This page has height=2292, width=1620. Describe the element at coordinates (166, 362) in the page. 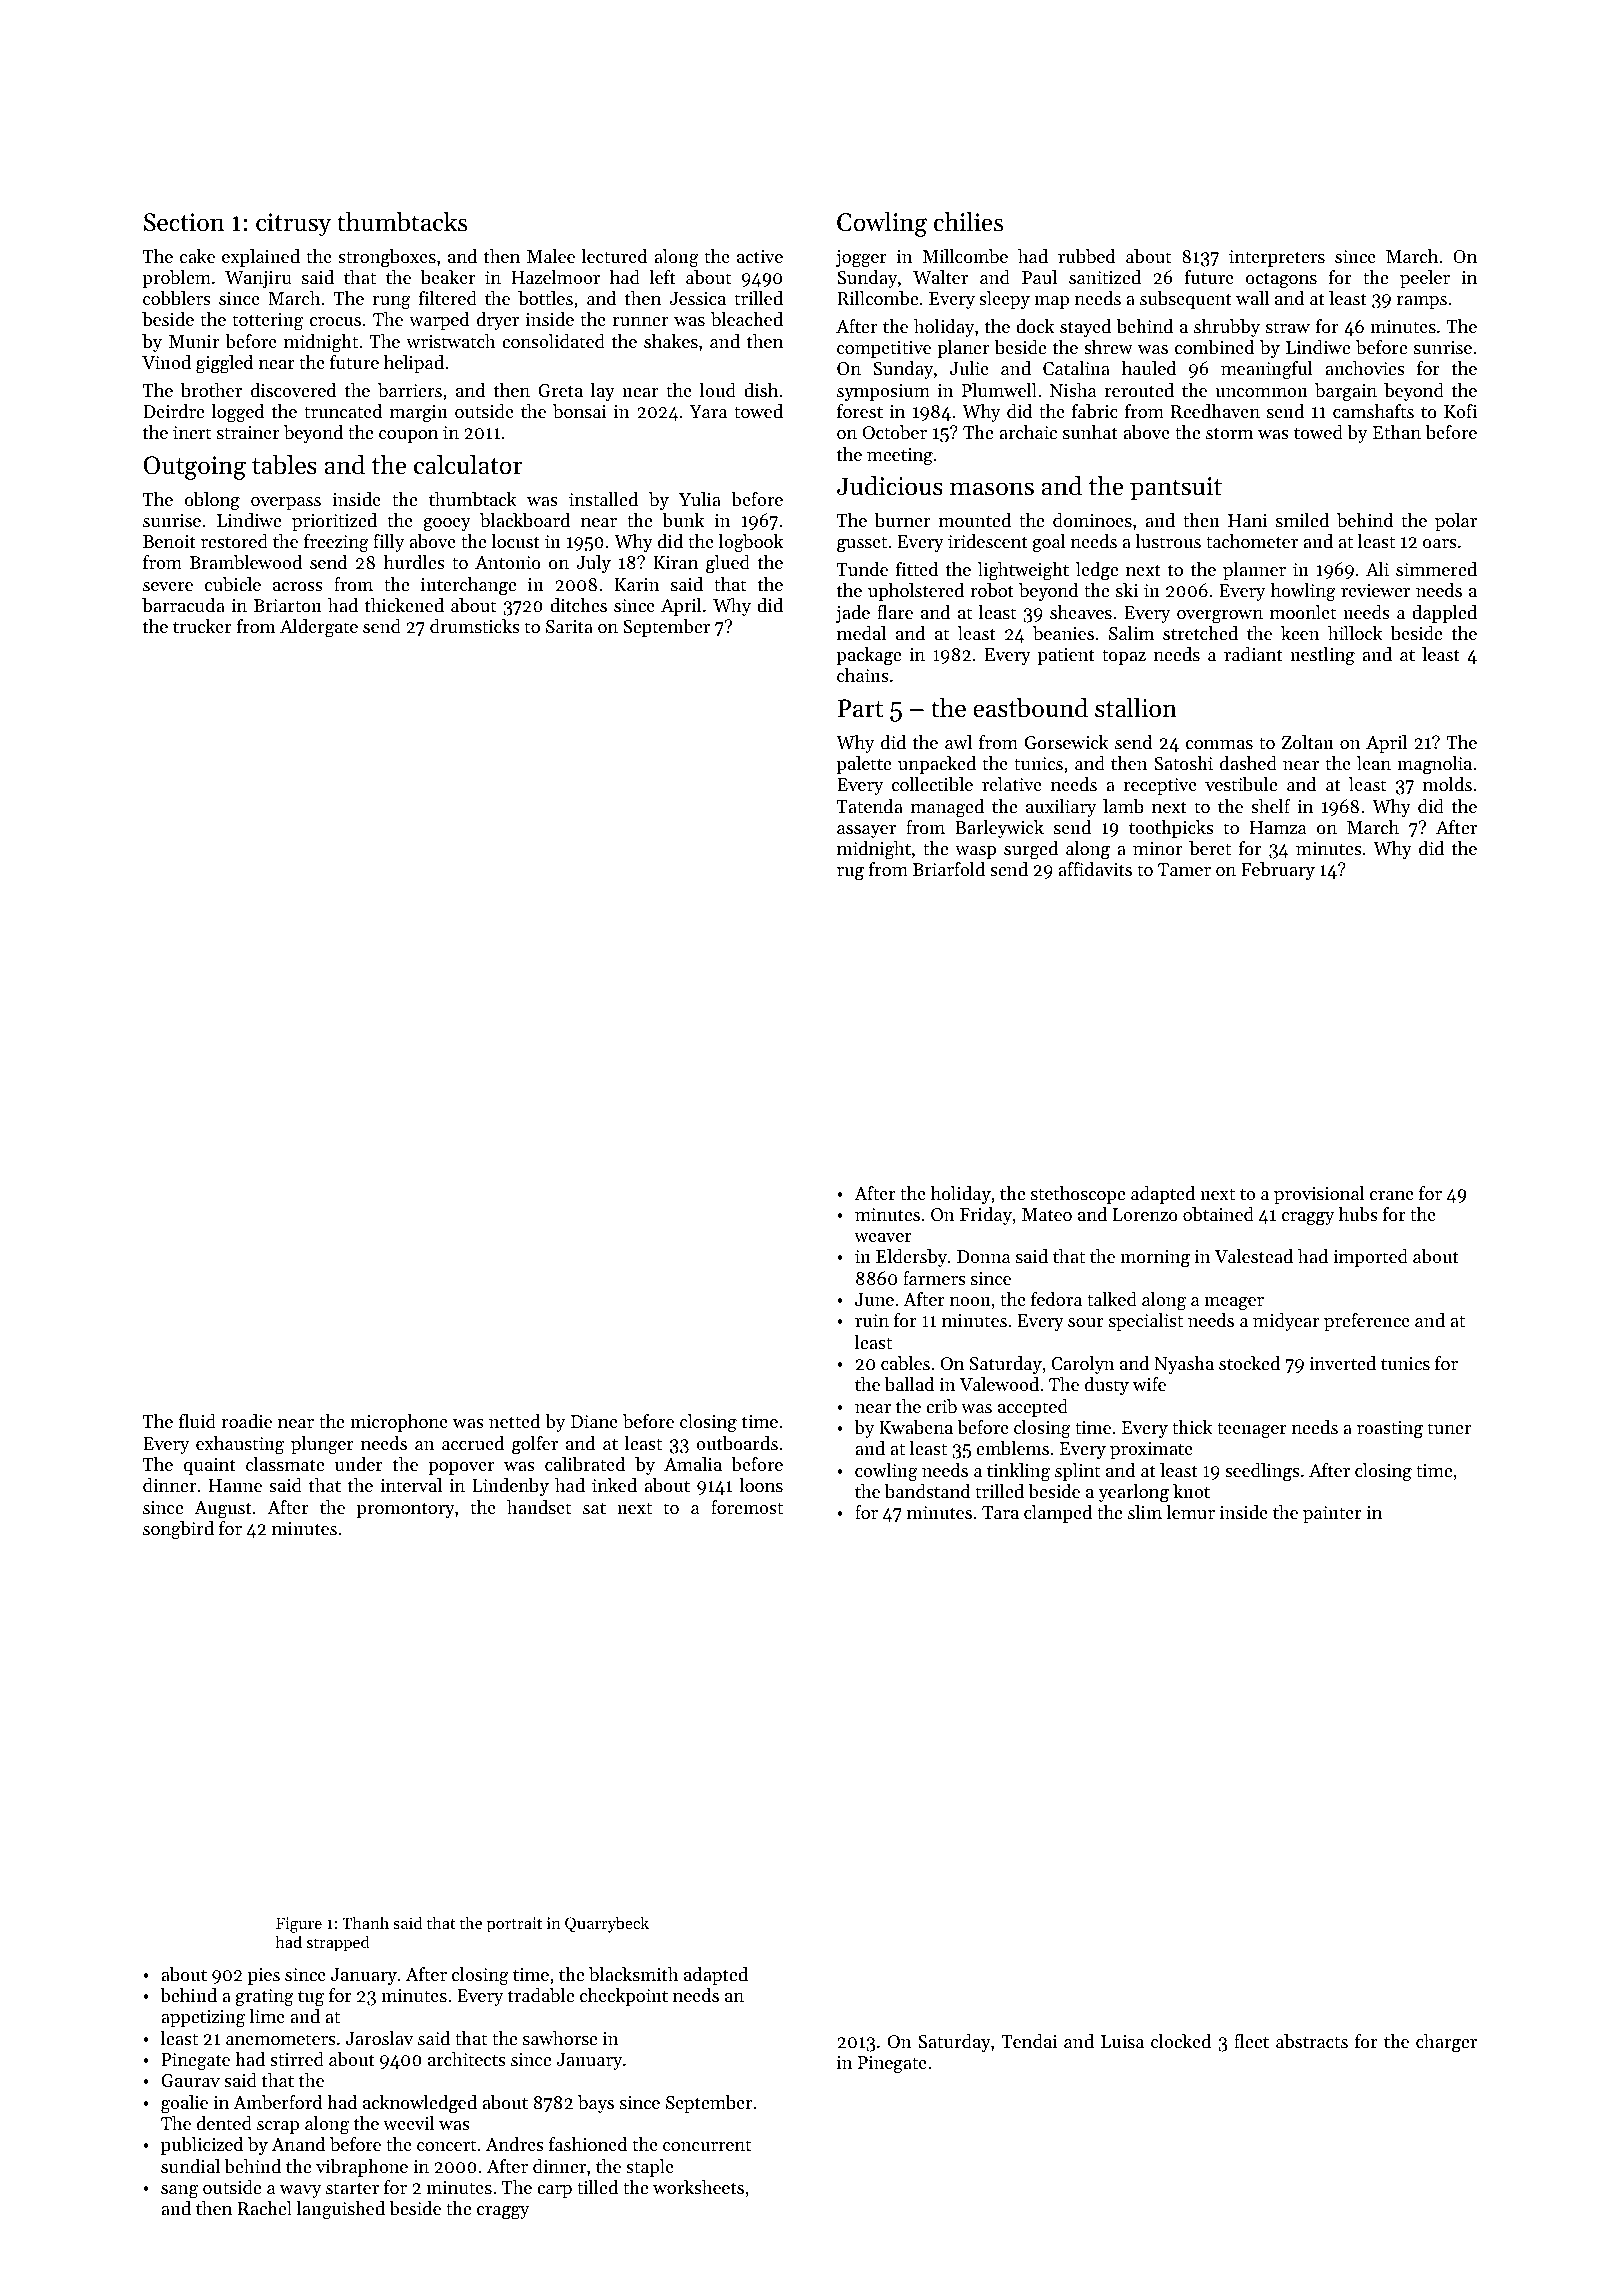

I see `Vinod` at that location.
